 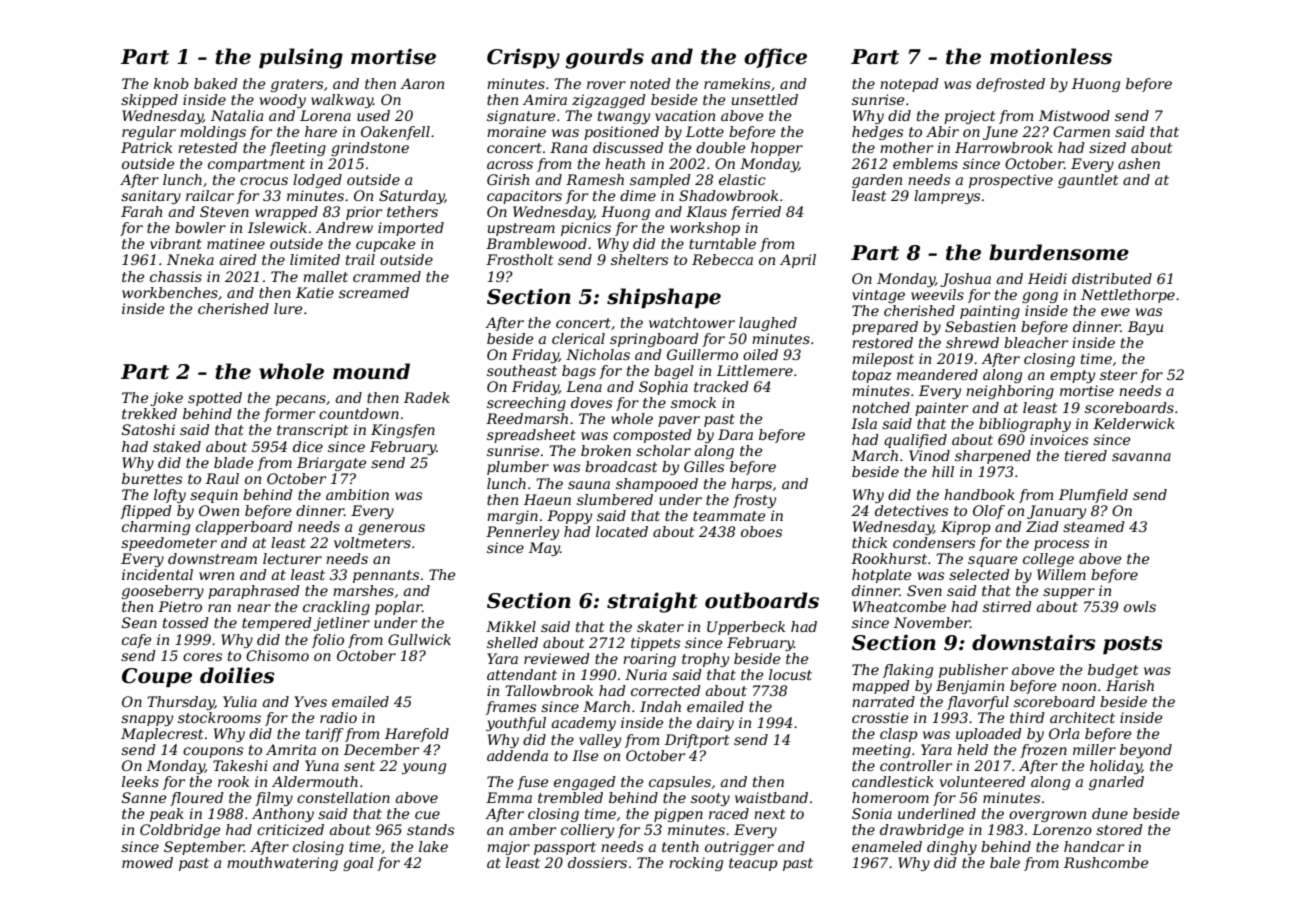 What do you see at coordinates (216, 576) in the screenshot?
I see `wren` at bounding box center [216, 576].
